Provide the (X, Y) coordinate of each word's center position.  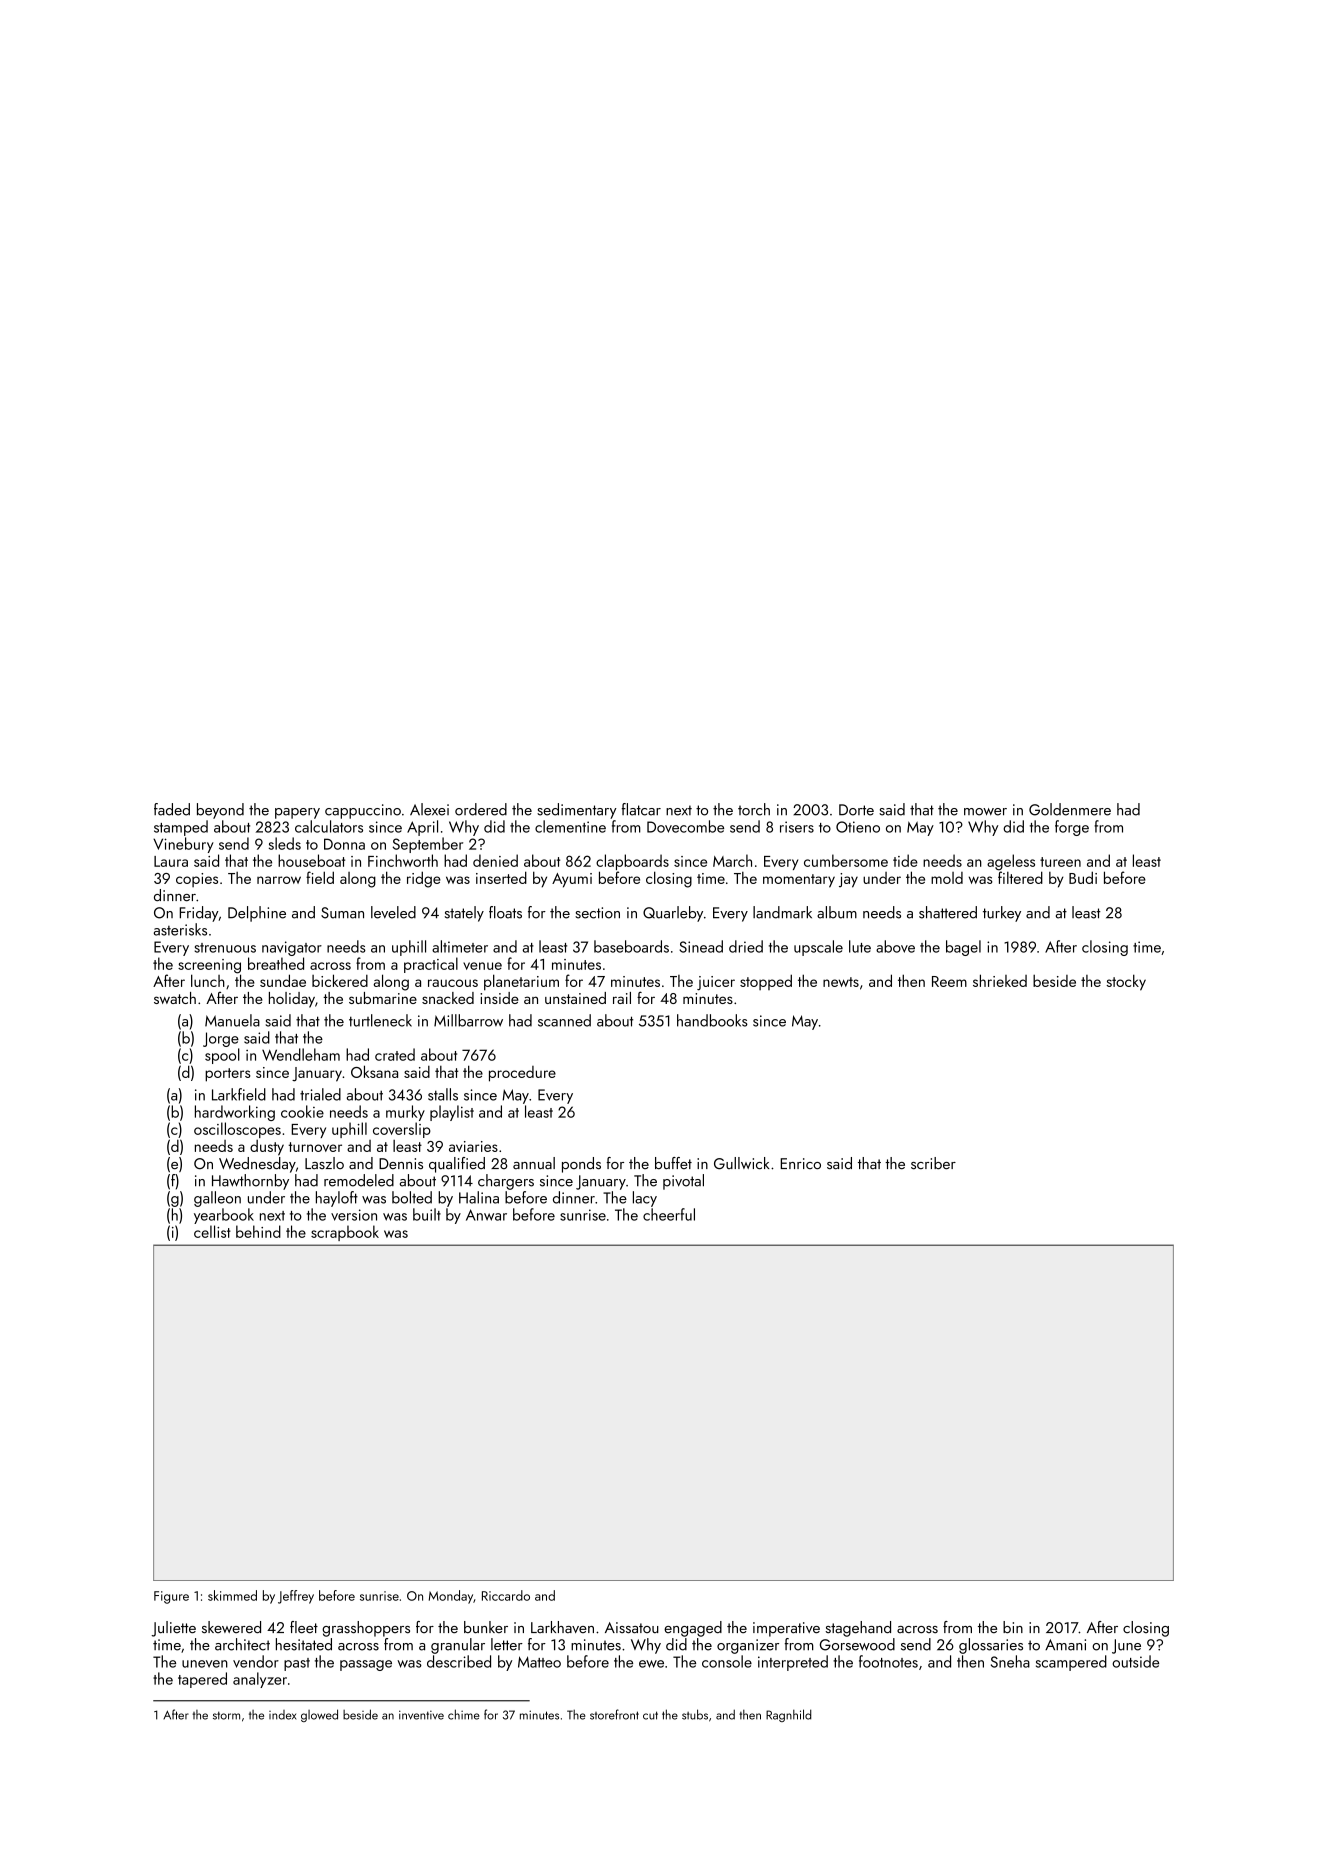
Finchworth (403, 860)
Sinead (701, 946)
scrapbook (345, 1233)
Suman (342, 913)
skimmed (232, 1595)
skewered (231, 1627)
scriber (933, 1163)
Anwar (486, 1215)
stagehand (858, 1629)
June (1126, 1646)
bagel (963, 948)
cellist (212, 1231)
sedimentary (577, 811)
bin (1013, 1627)
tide (905, 860)
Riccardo (506, 1595)
